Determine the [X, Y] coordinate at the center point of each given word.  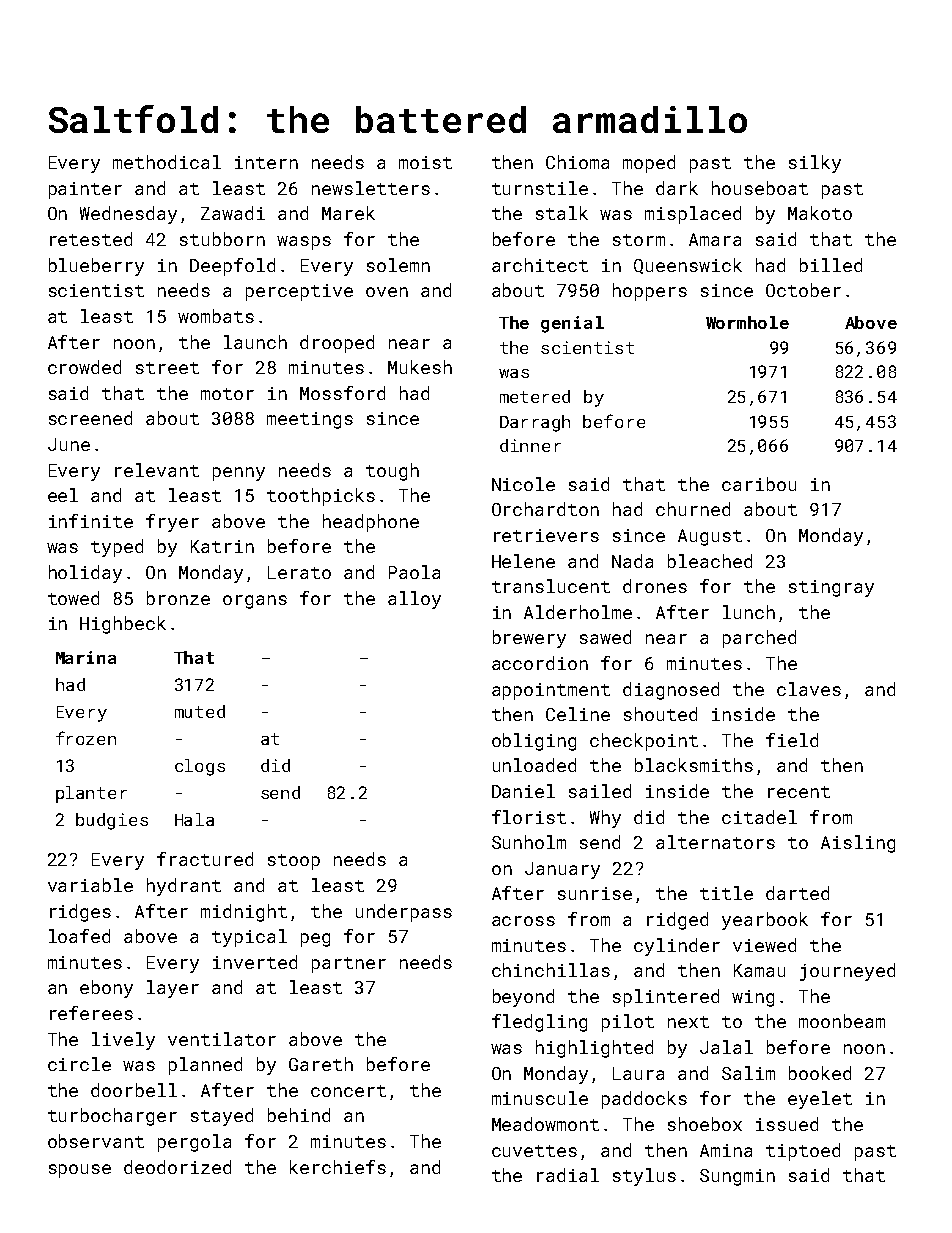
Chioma [577, 162]
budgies [112, 821]
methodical [167, 162]
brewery [529, 639]
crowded [84, 367]
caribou [759, 484]
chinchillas [551, 970]
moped [649, 164]
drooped [337, 344]
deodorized [177, 1167]
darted [797, 893]
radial [568, 1175]
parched [759, 639]
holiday [85, 574]
